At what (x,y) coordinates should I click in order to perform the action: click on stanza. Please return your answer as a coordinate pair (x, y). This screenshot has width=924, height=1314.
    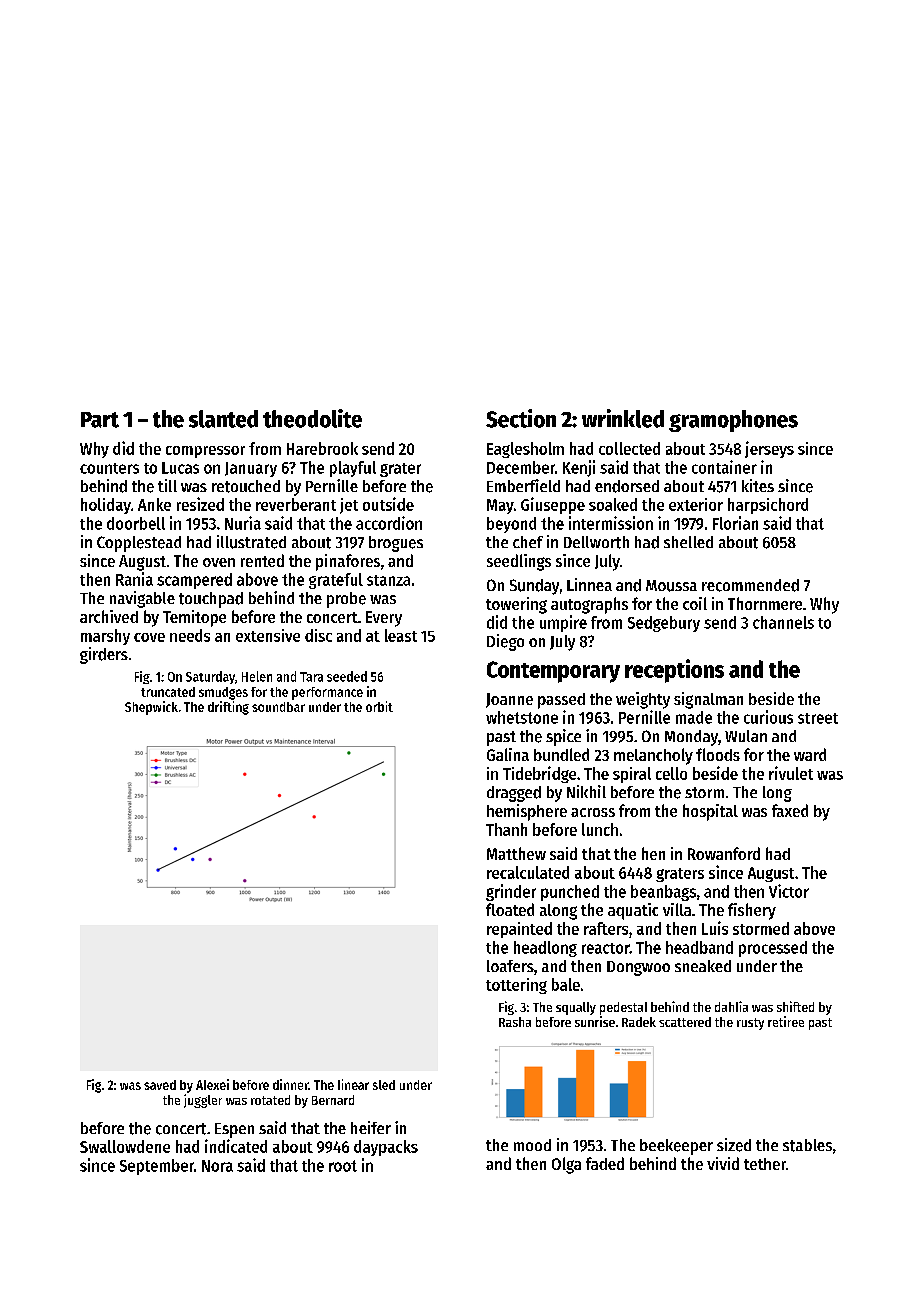
    Looking at the image, I should click on (388, 580).
